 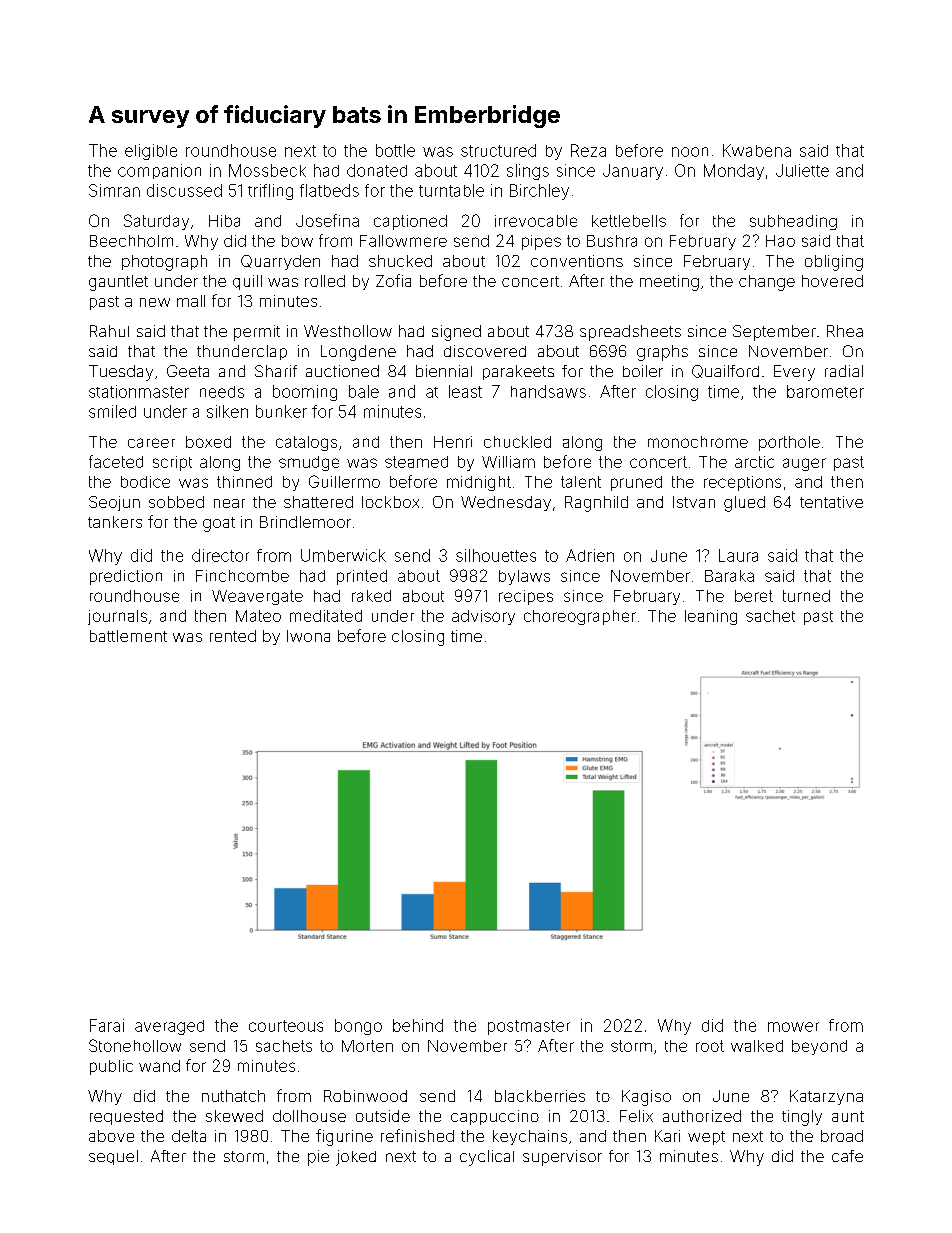 I want to click on donated, so click(x=377, y=170).
